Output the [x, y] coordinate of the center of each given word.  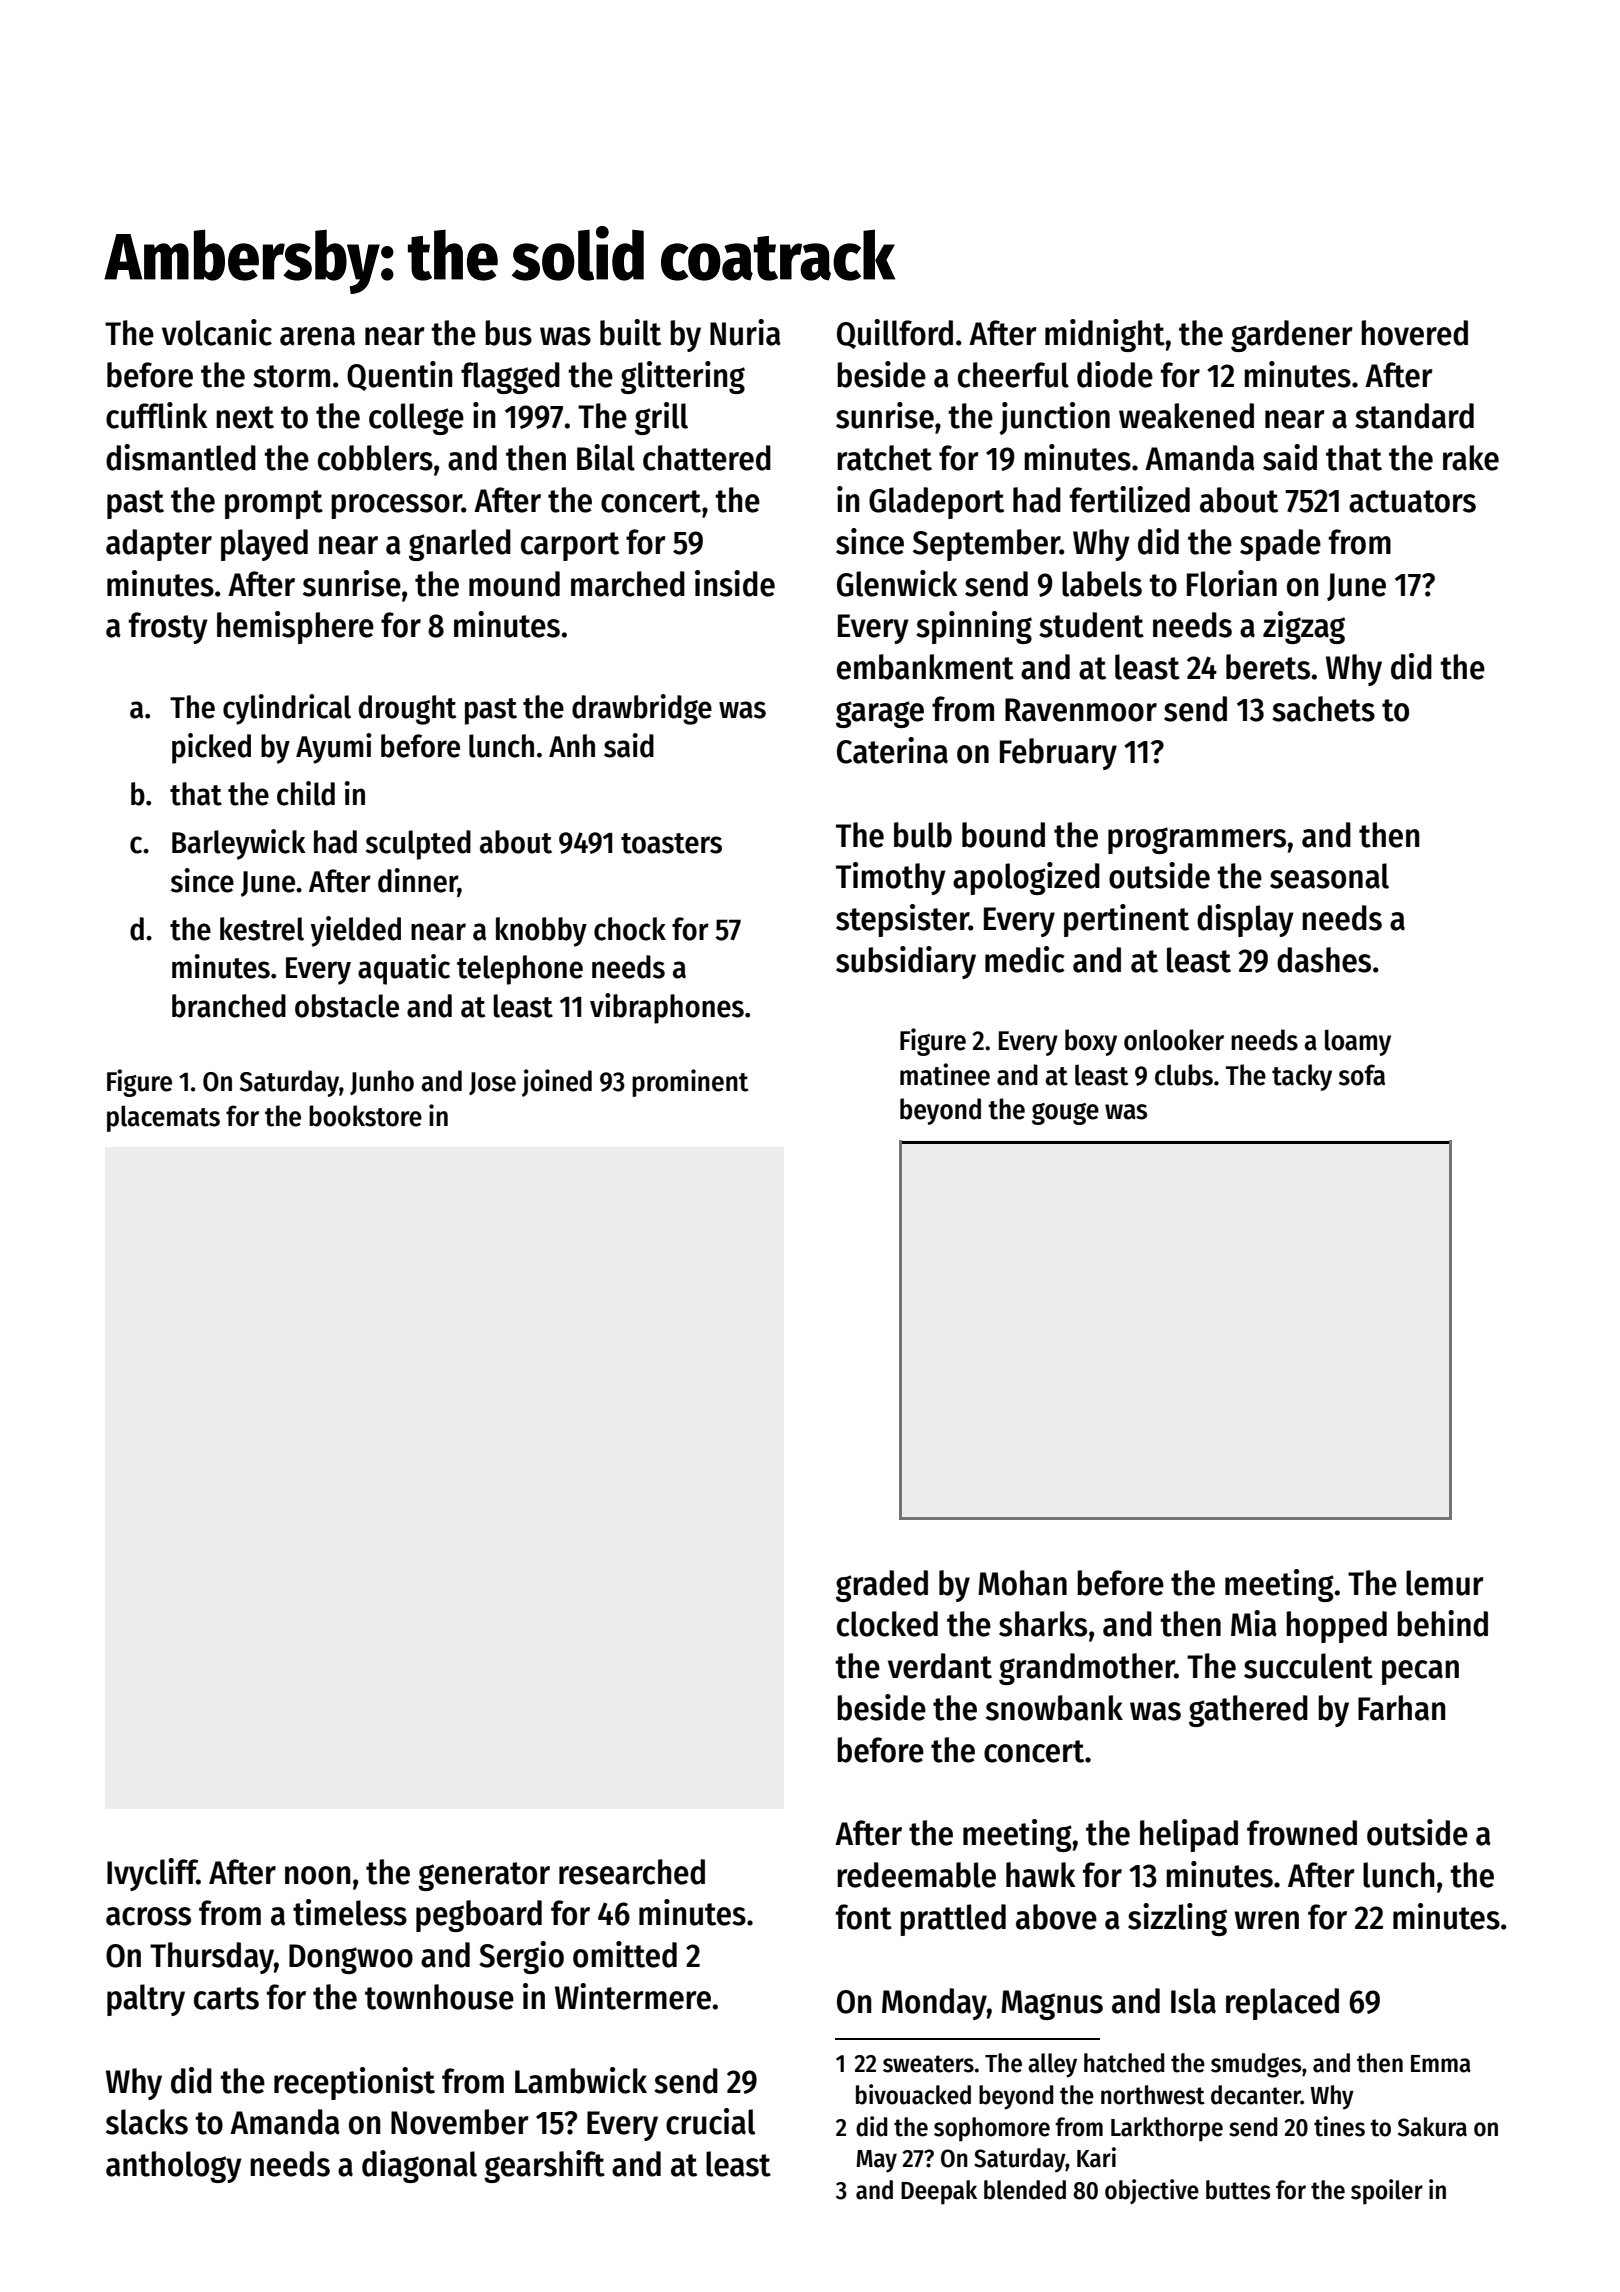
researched [632, 1872]
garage [880, 714]
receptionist [354, 2083]
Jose [492, 1083]
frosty [168, 628]
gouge [1065, 1114]
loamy [1358, 1042]
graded [882, 1586]
